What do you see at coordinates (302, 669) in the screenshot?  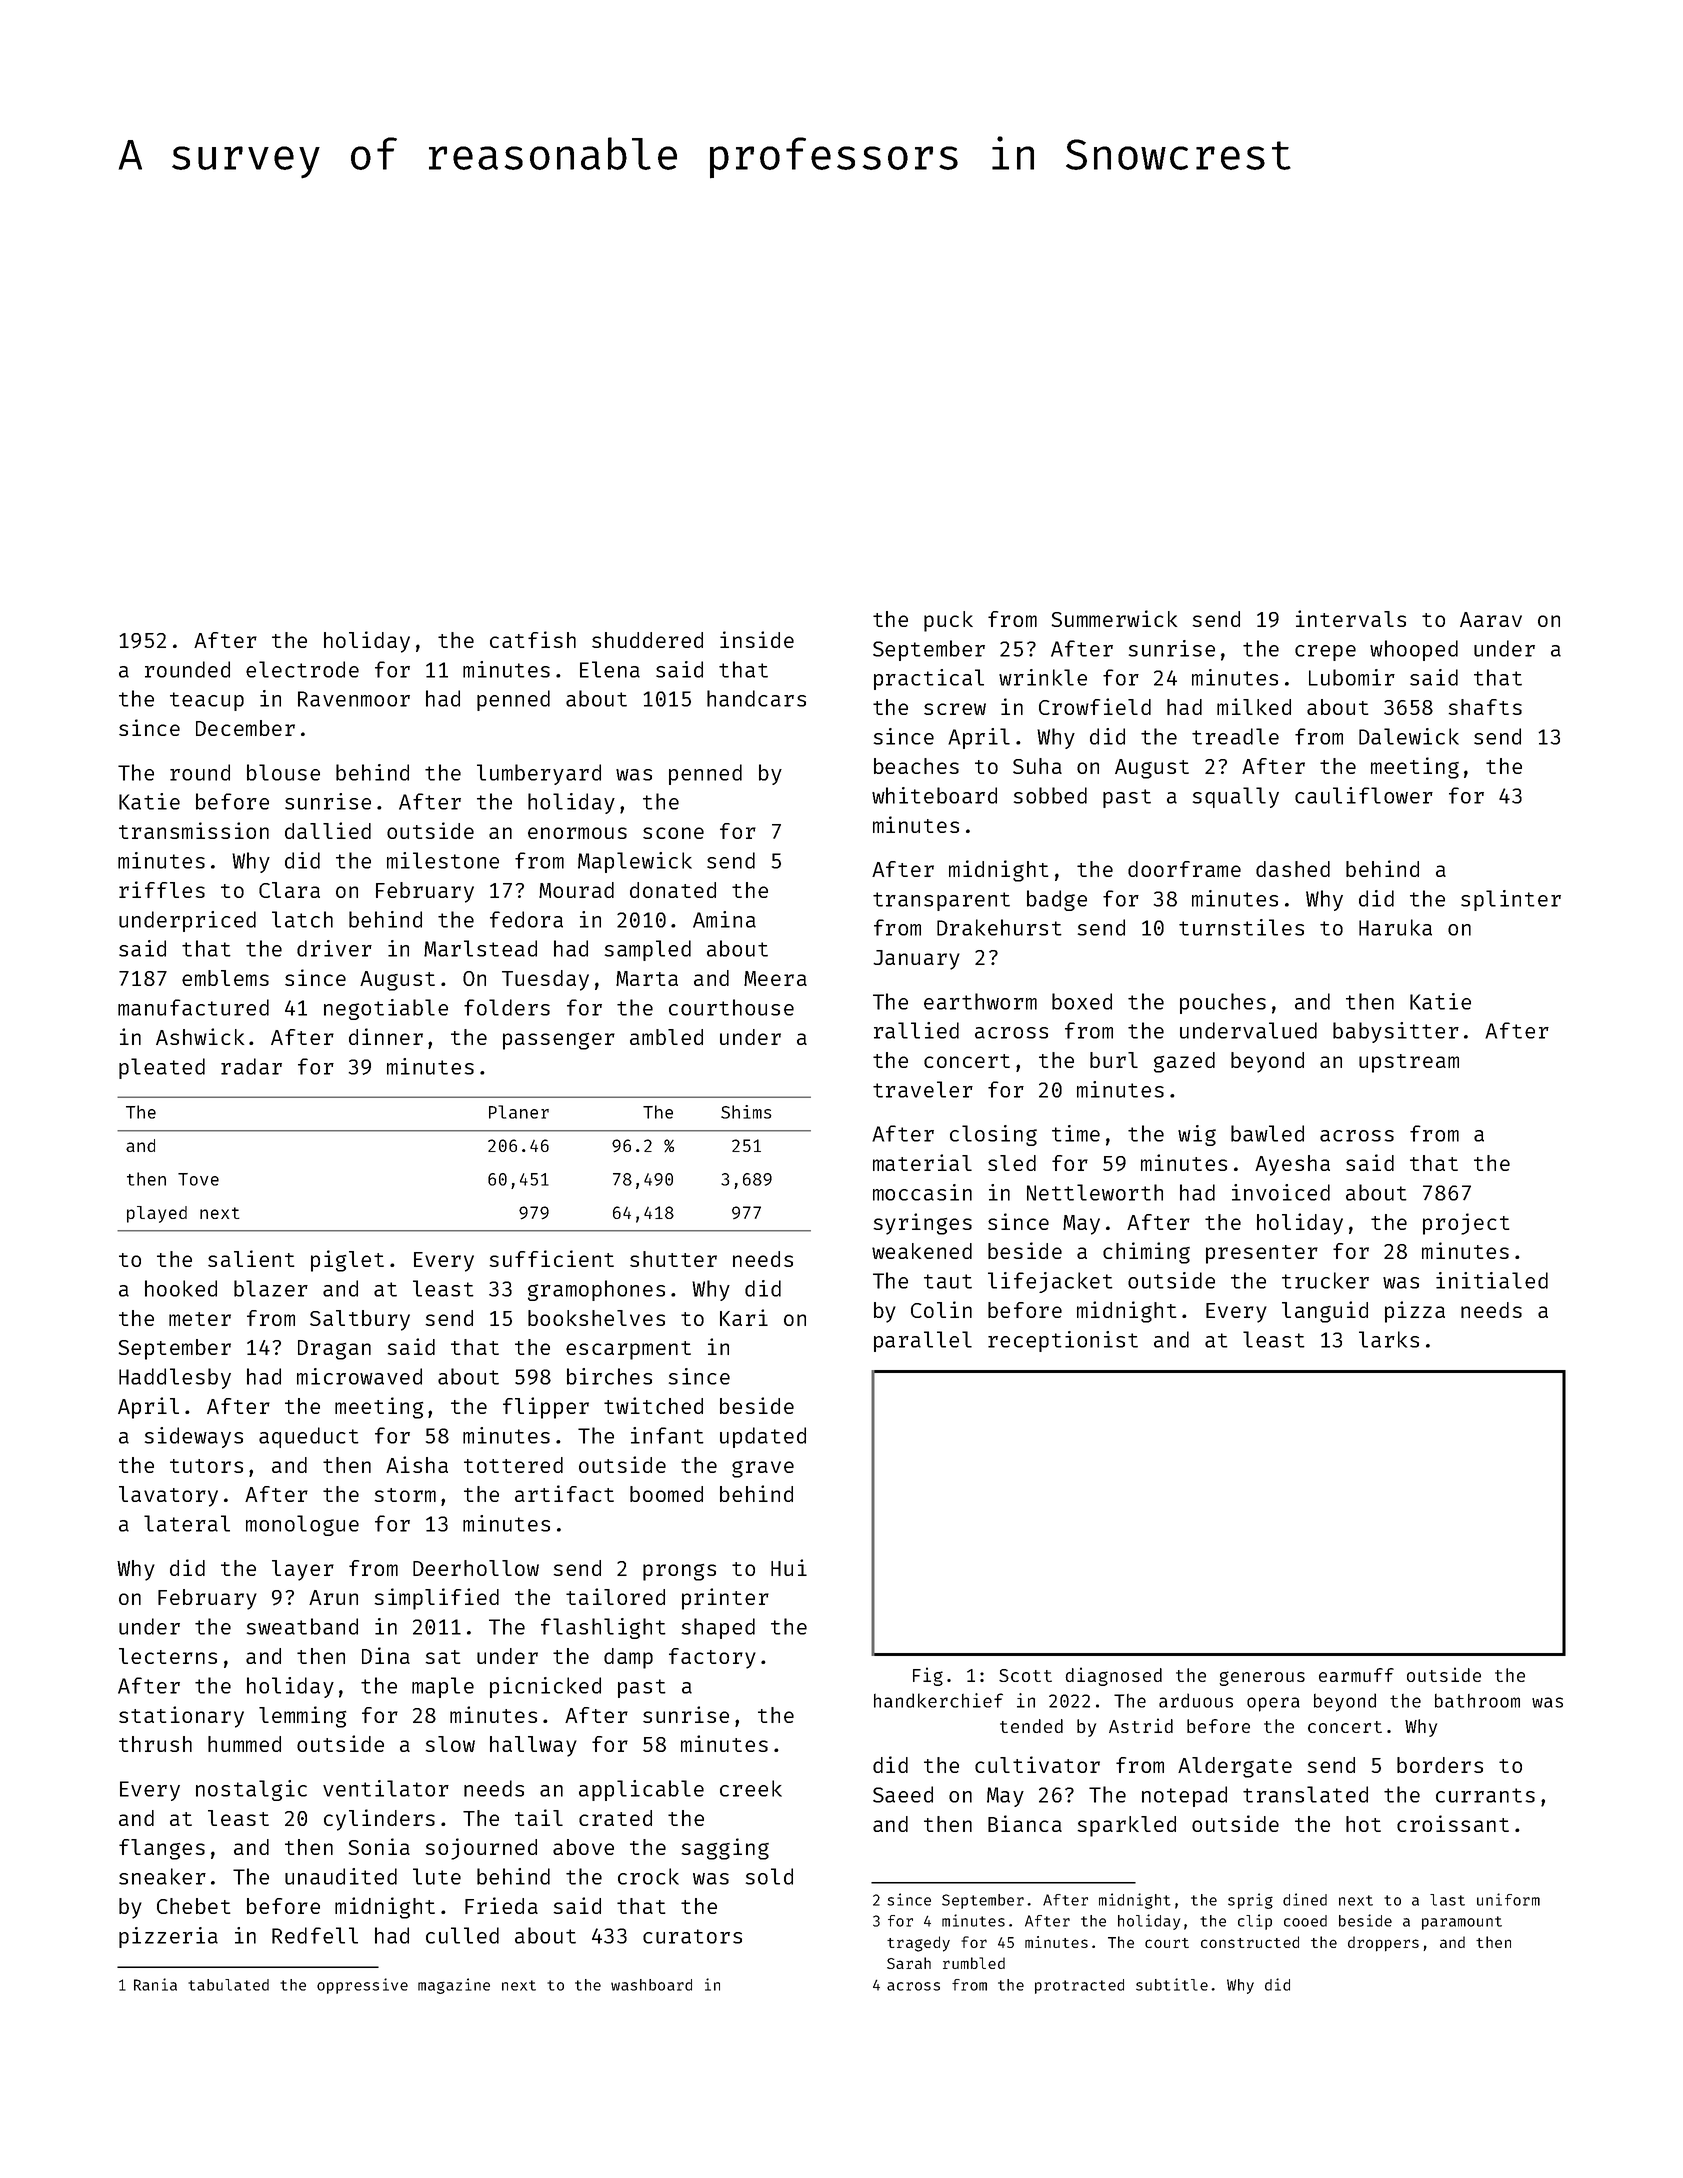 I see `electrode` at bounding box center [302, 669].
